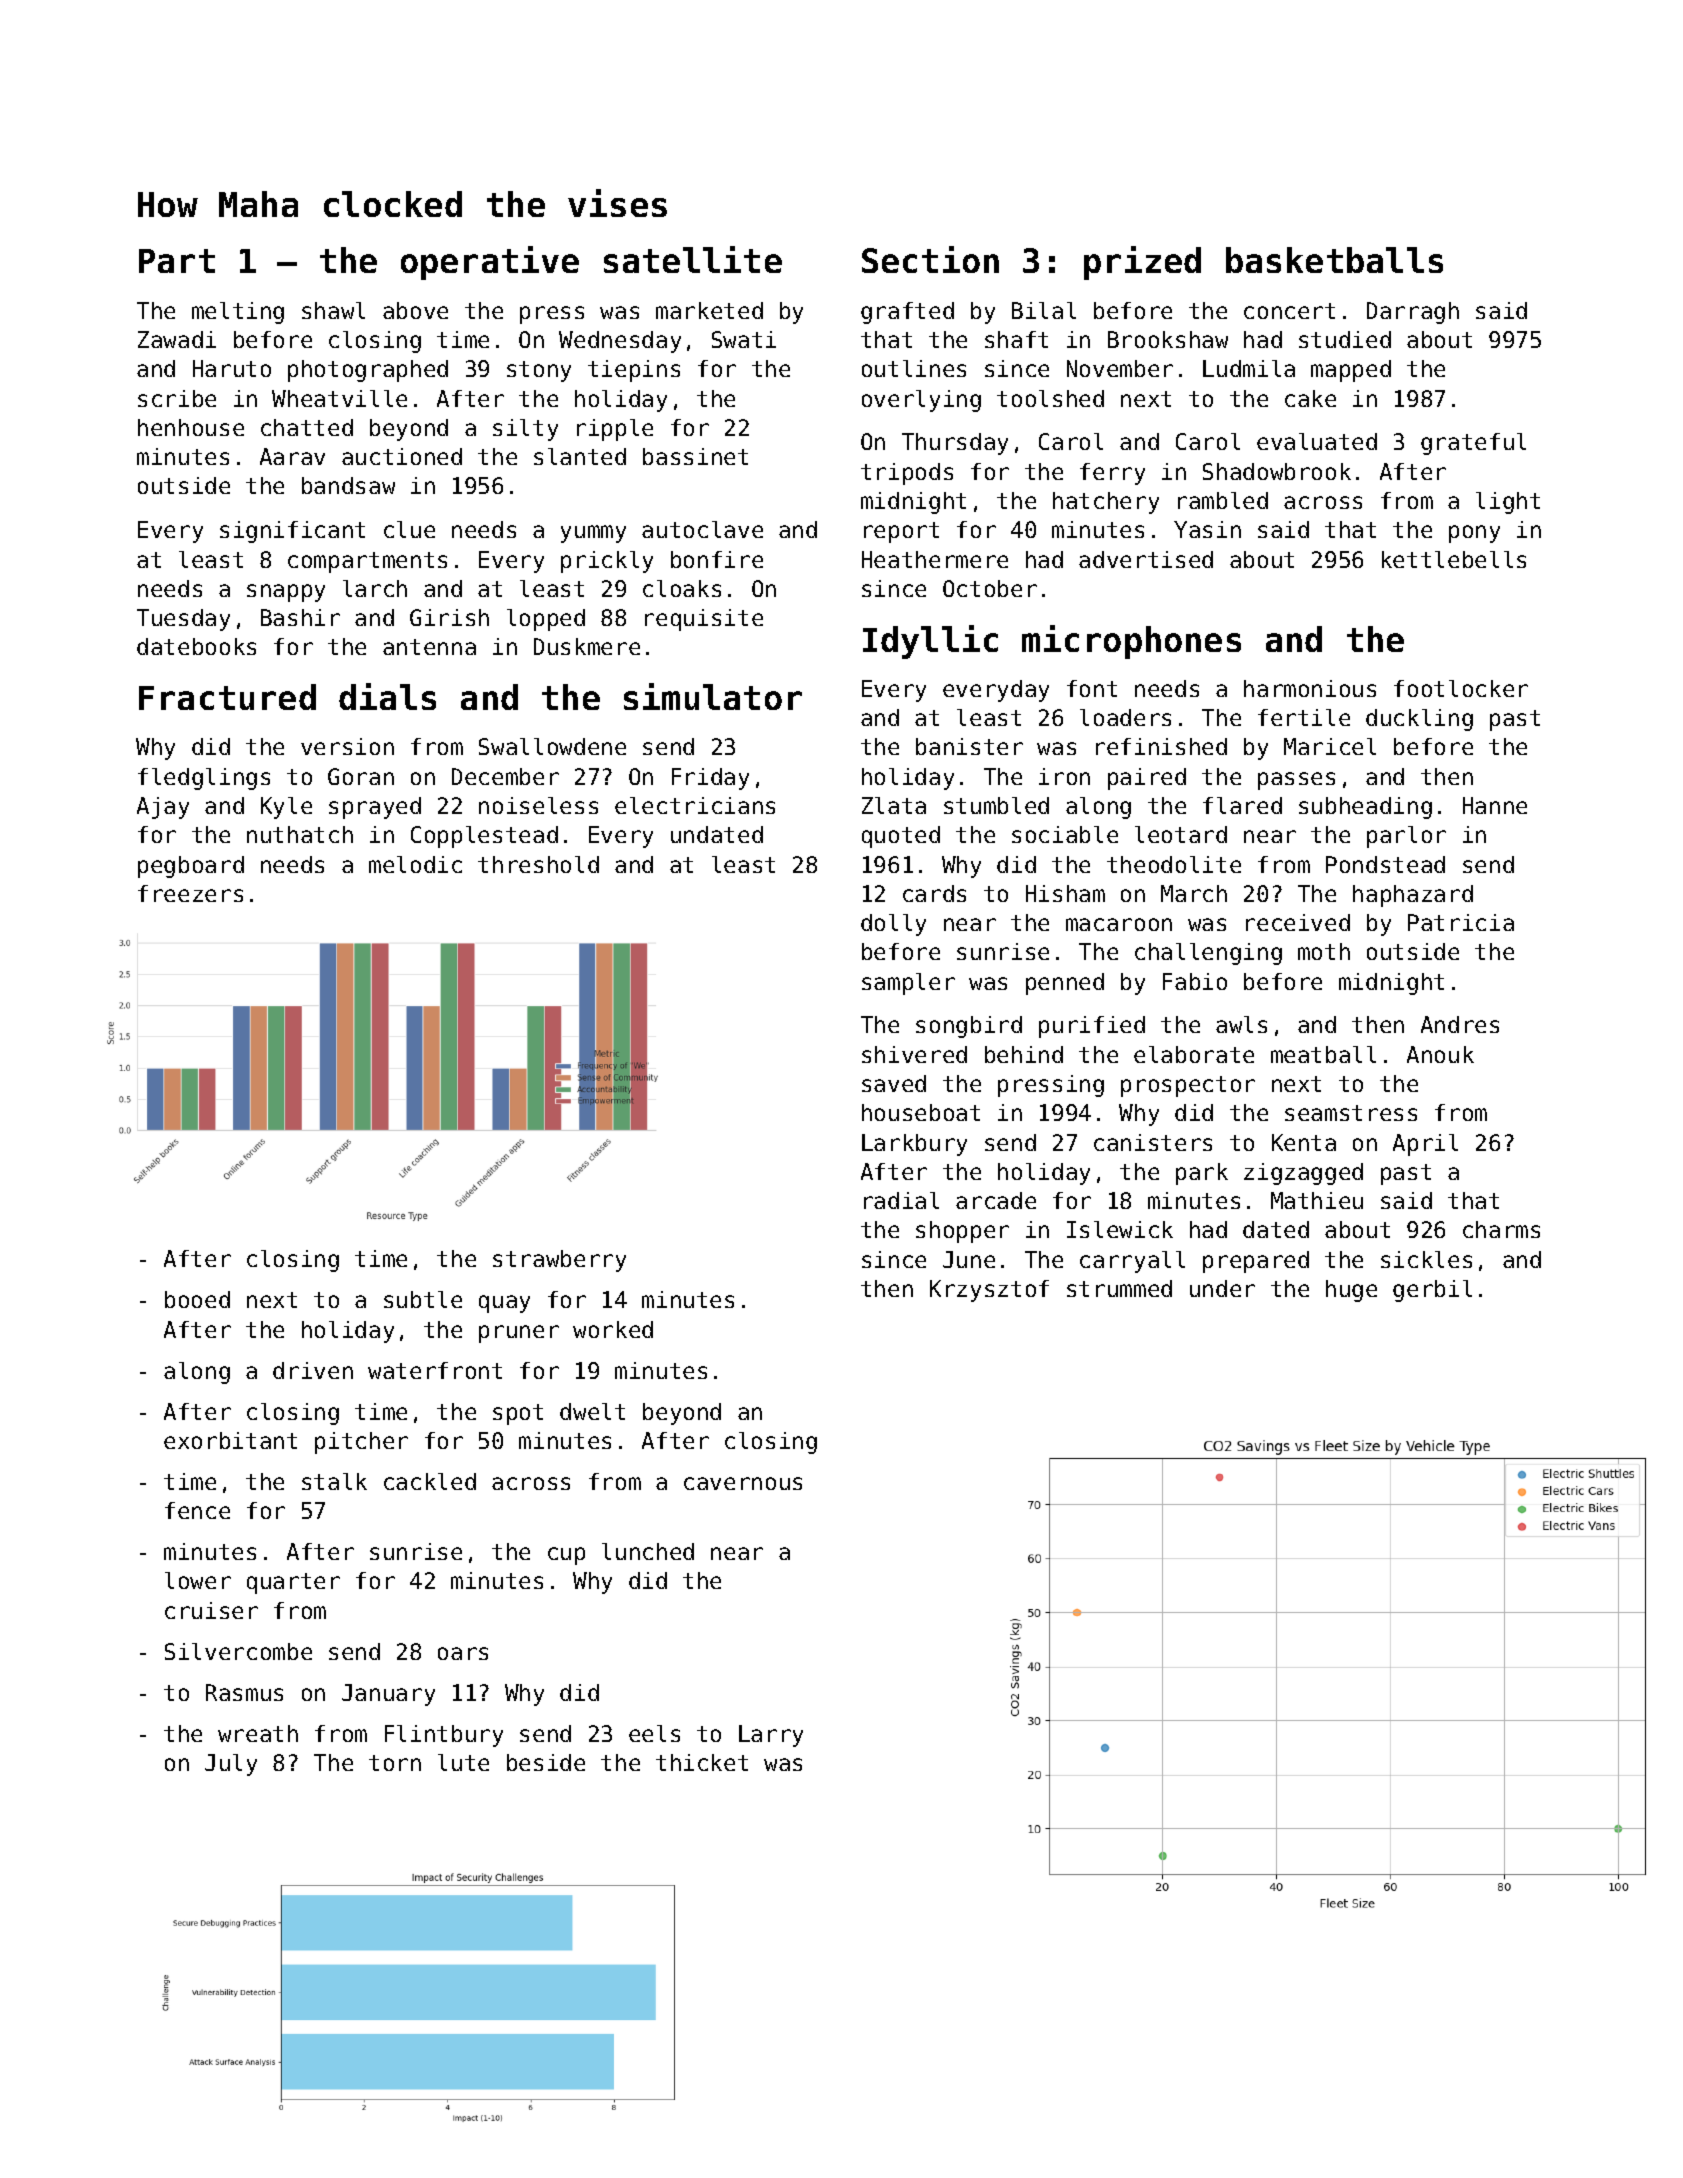 This page has width=1683, height=2178. Describe the element at coordinates (361, 1443) in the page. I see `pitcher` at that location.
